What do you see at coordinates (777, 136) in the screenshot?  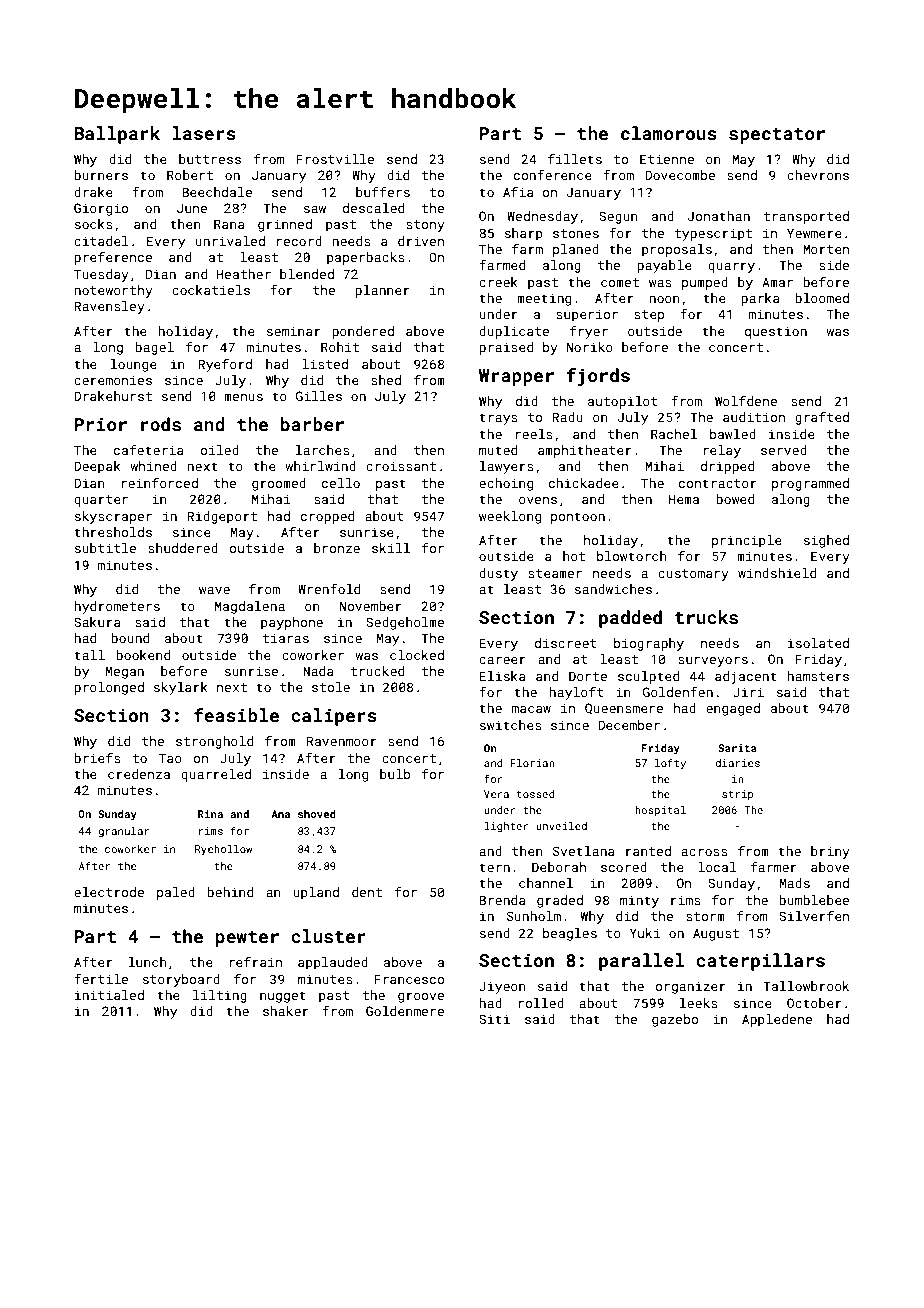 I see `spectator` at bounding box center [777, 136].
